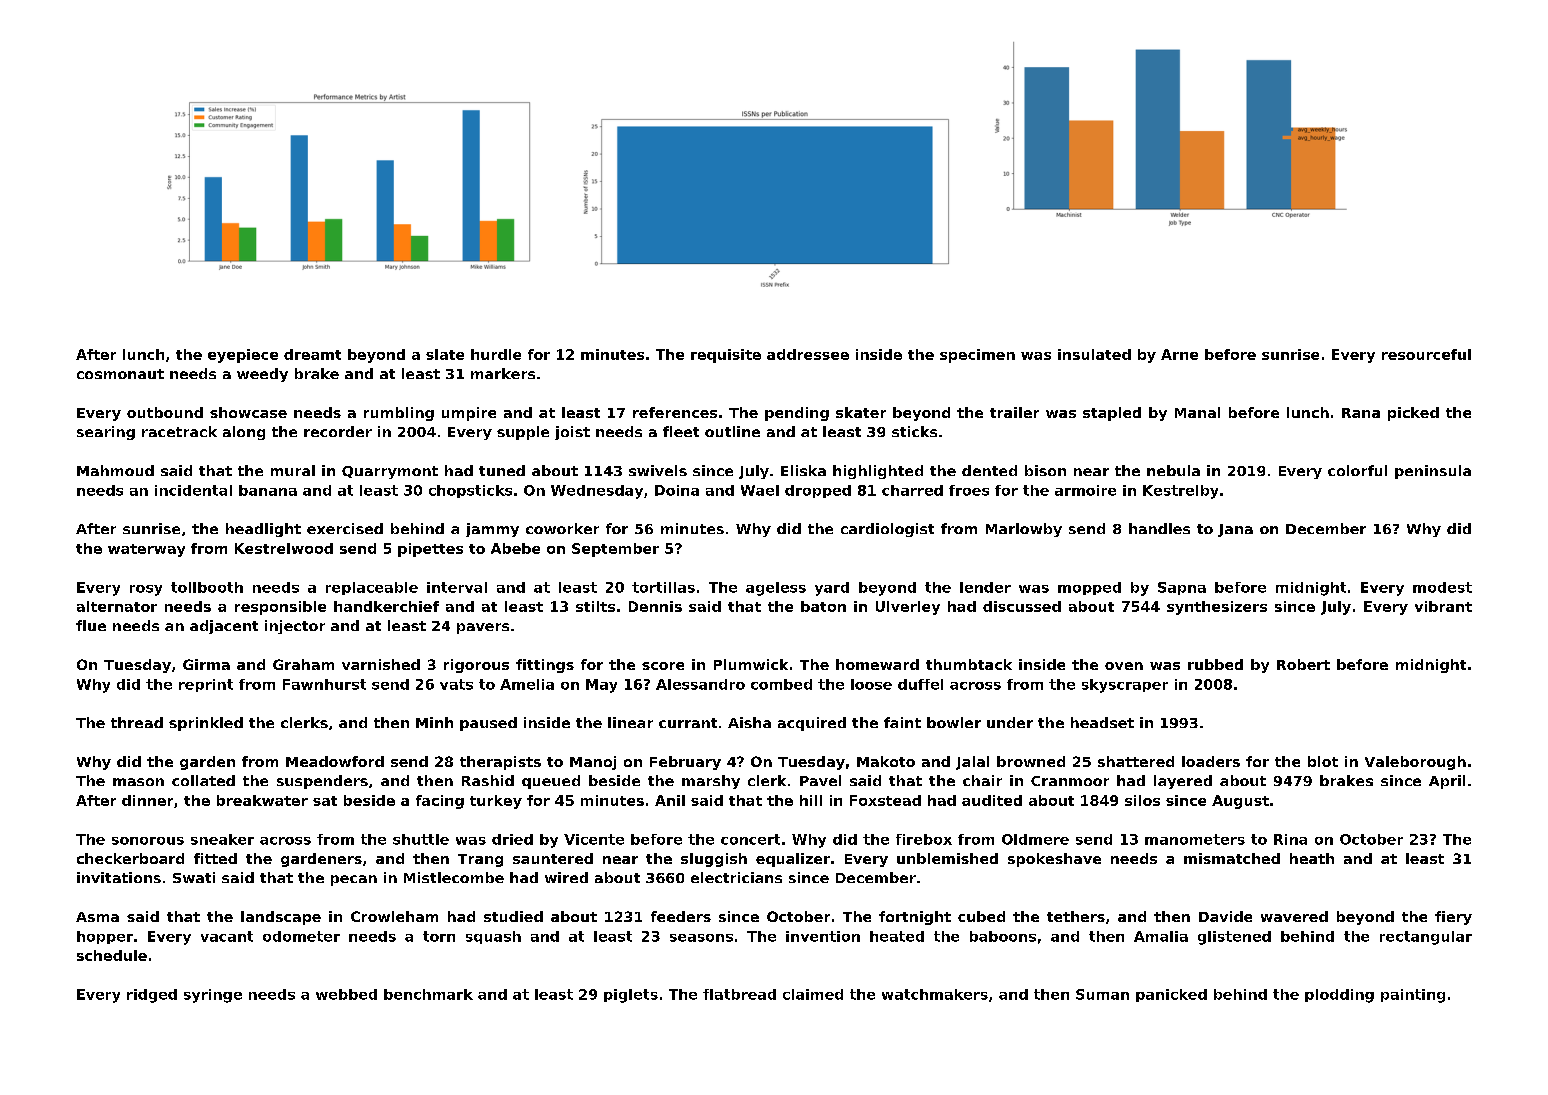 This image has height=1095, width=1548. Describe the element at coordinates (908, 608) in the image. I see `Ulverley` at that location.
